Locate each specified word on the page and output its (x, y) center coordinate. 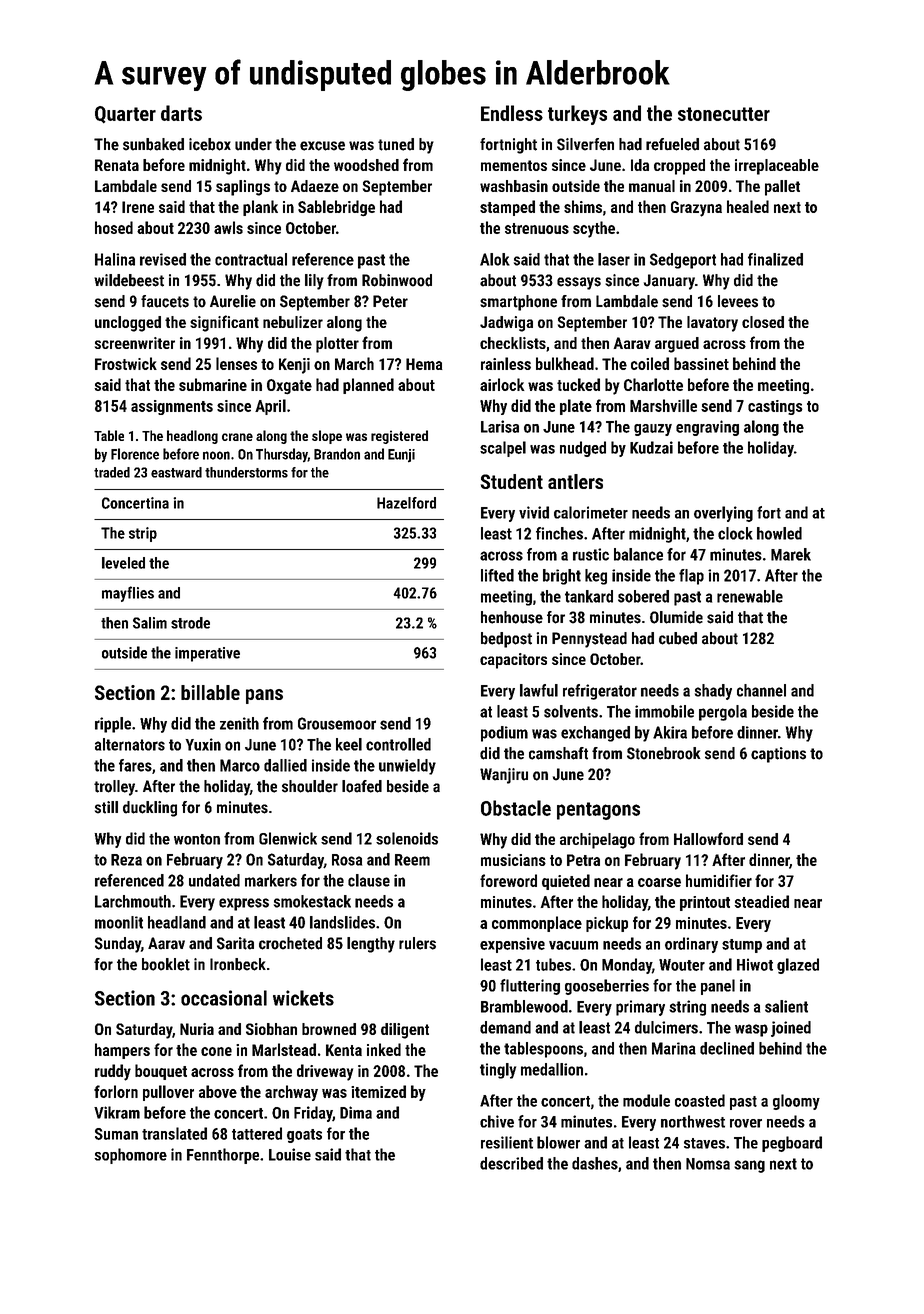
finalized (775, 259)
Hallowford (708, 838)
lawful (539, 690)
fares (135, 765)
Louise (290, 1154)
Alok (495, 259)
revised (163, 259)
